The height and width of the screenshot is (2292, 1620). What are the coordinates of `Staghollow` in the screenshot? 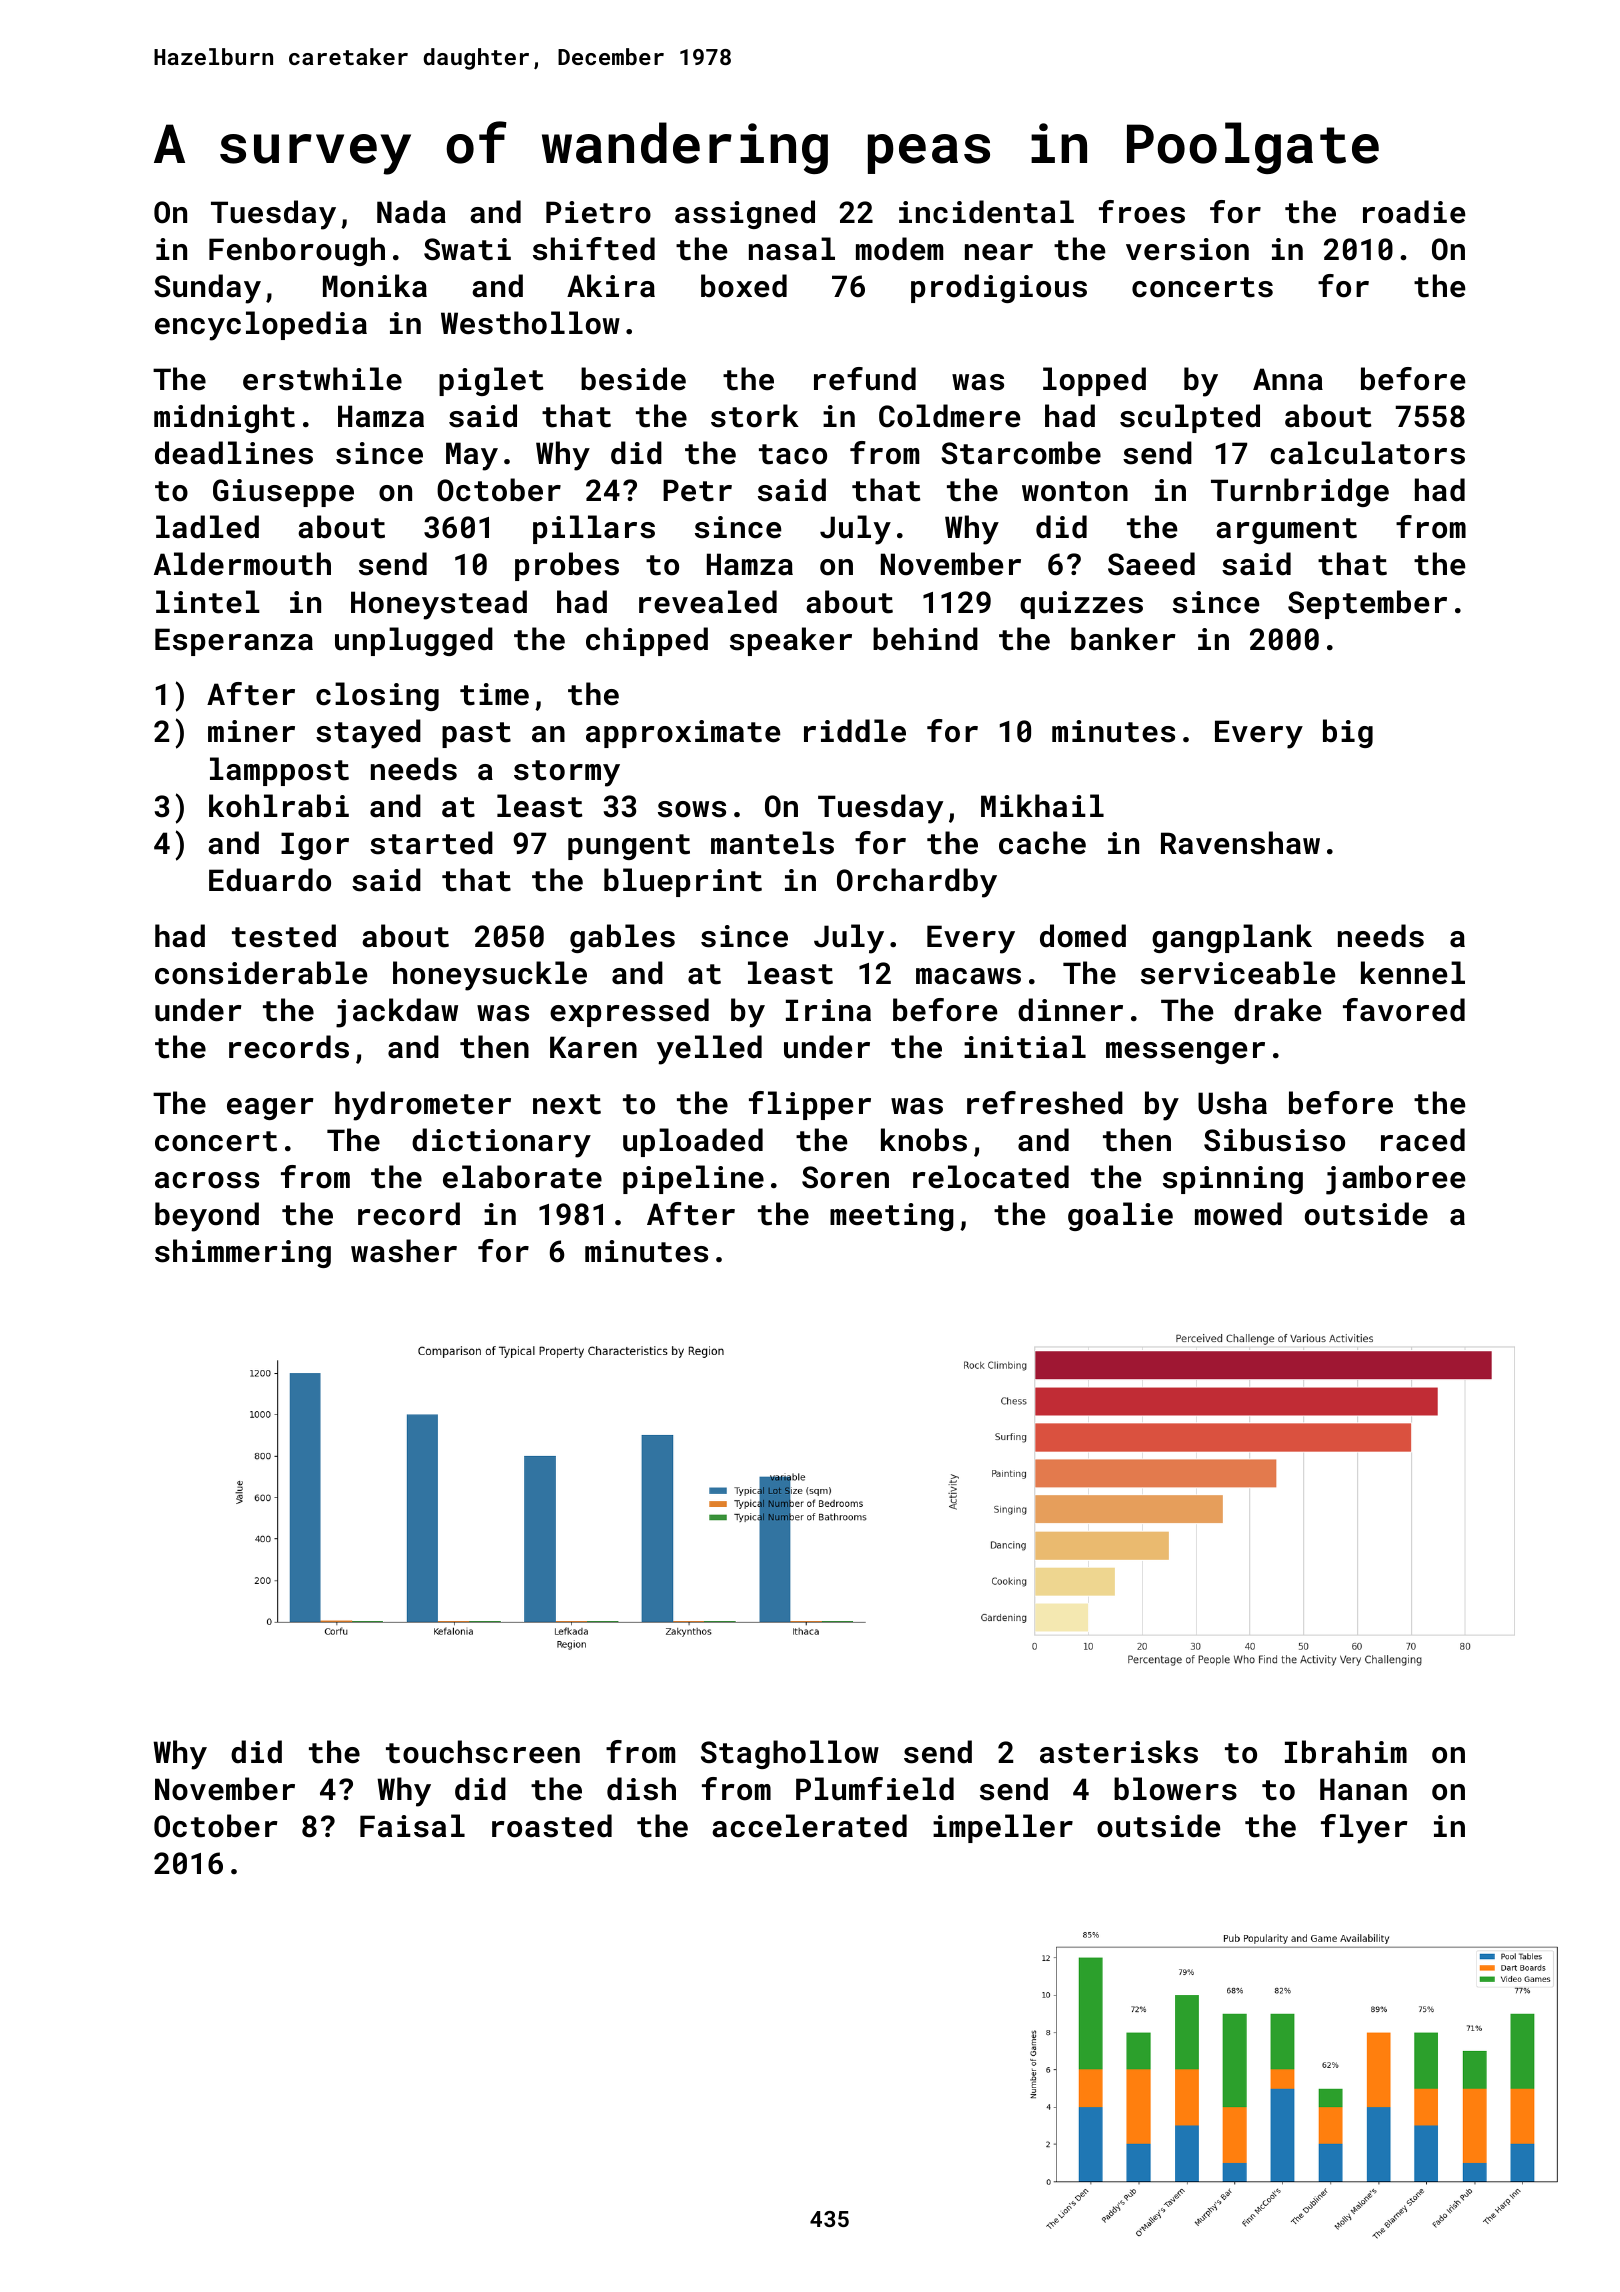 It's located at (790, 1754).
